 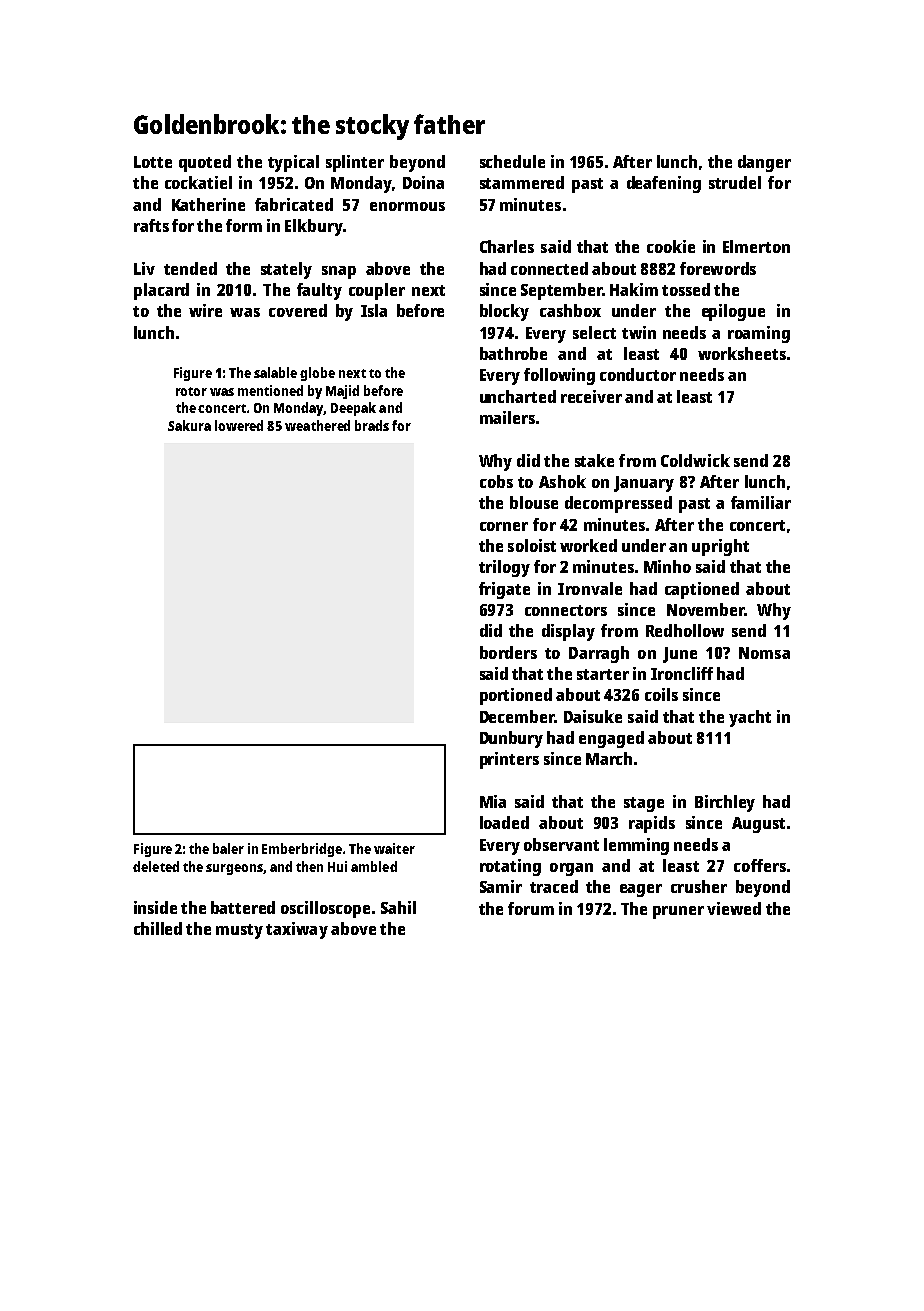 What do you see at coordinates (407, 206) in the screenshot?
I see `enormous` at bounding box center [407, 206].
